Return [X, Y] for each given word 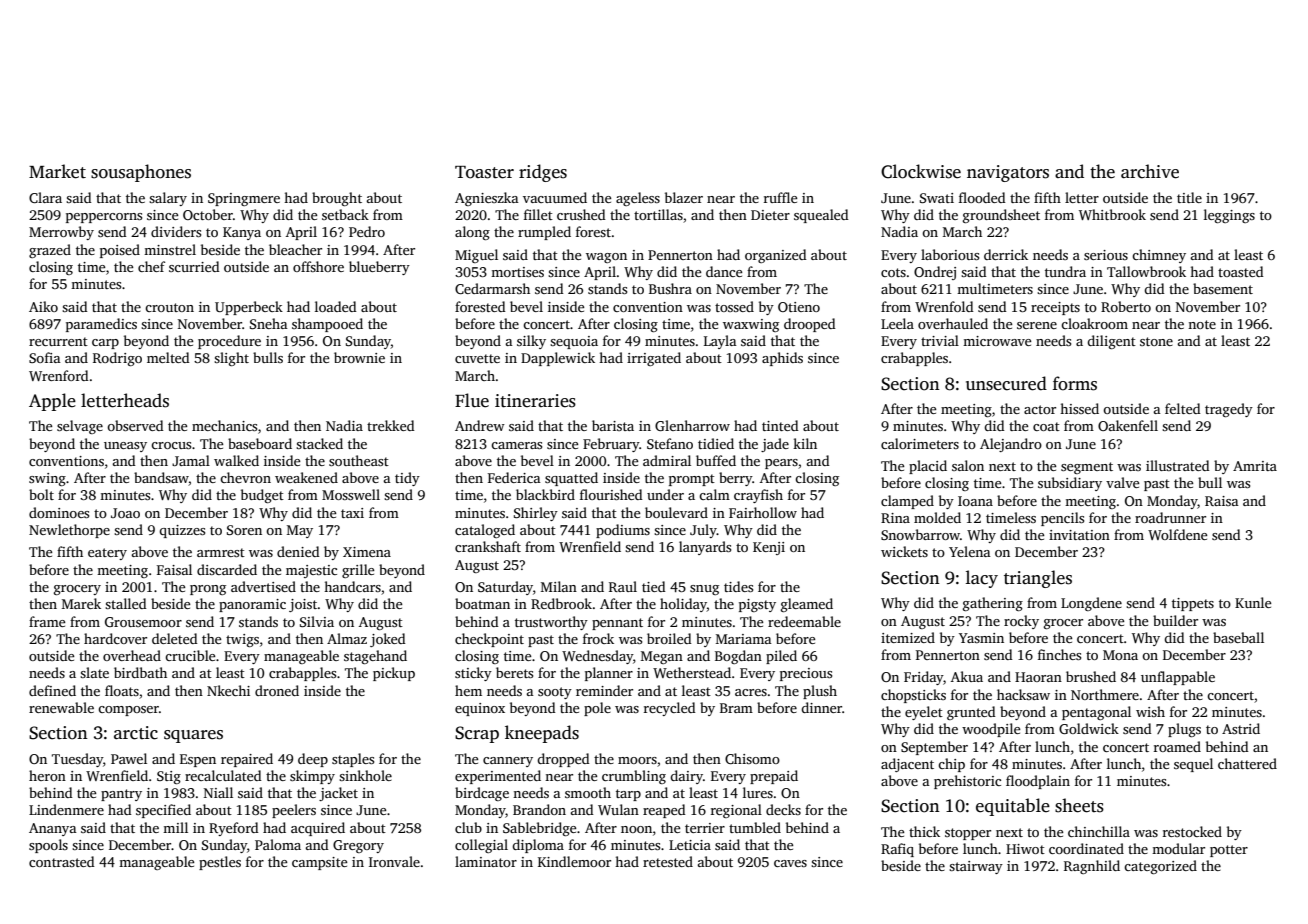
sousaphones [141, 173]
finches [1059, 654]
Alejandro [1011, 445]
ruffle [780, 197]
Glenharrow [692, 425]
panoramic [252, 605]
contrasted [62, 861]
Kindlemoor [574, 861]
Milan [559, 586]
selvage [80, 427]
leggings [1229, 216]
